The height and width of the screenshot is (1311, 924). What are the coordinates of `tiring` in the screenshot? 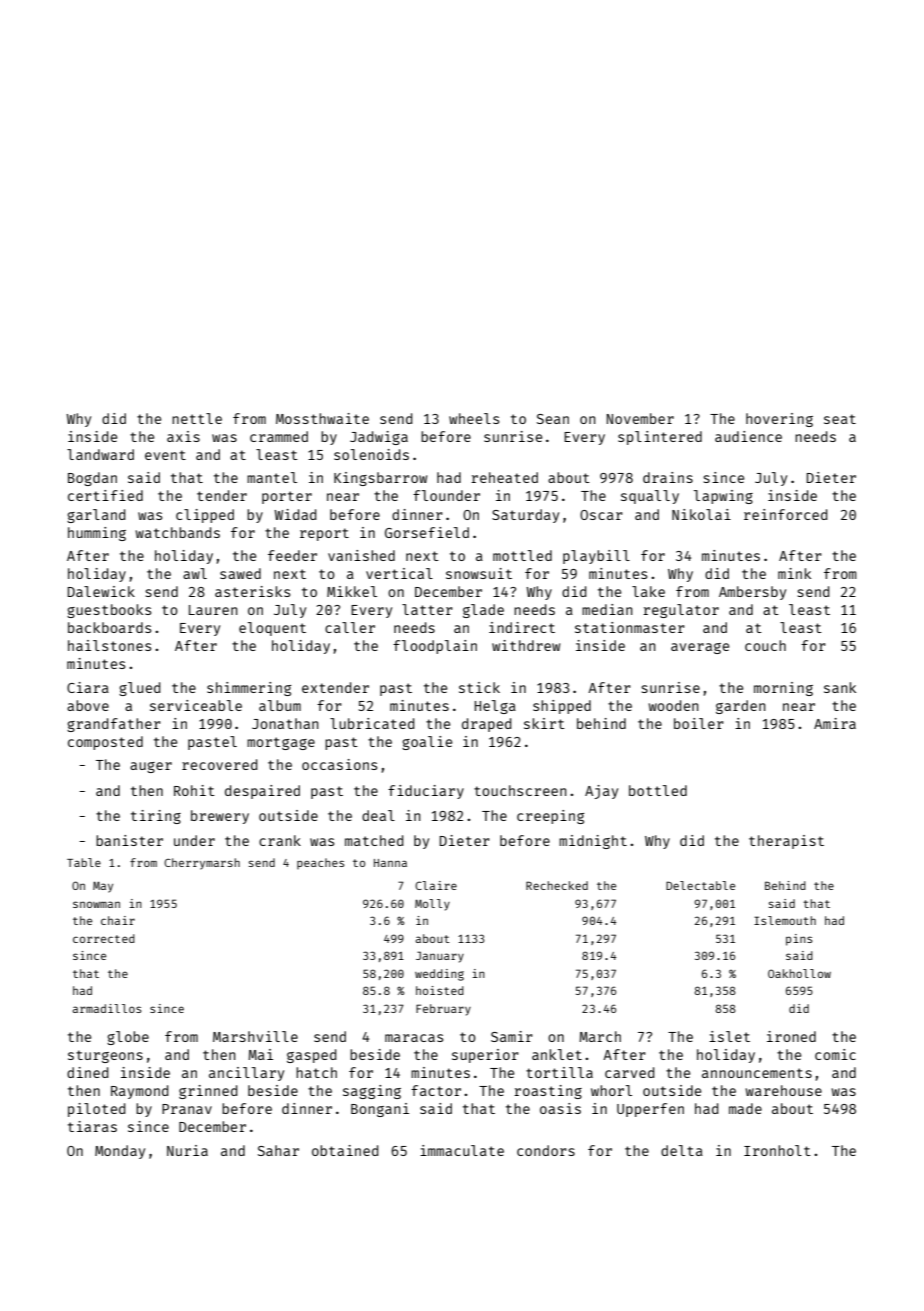 It's located at (156, 817).
